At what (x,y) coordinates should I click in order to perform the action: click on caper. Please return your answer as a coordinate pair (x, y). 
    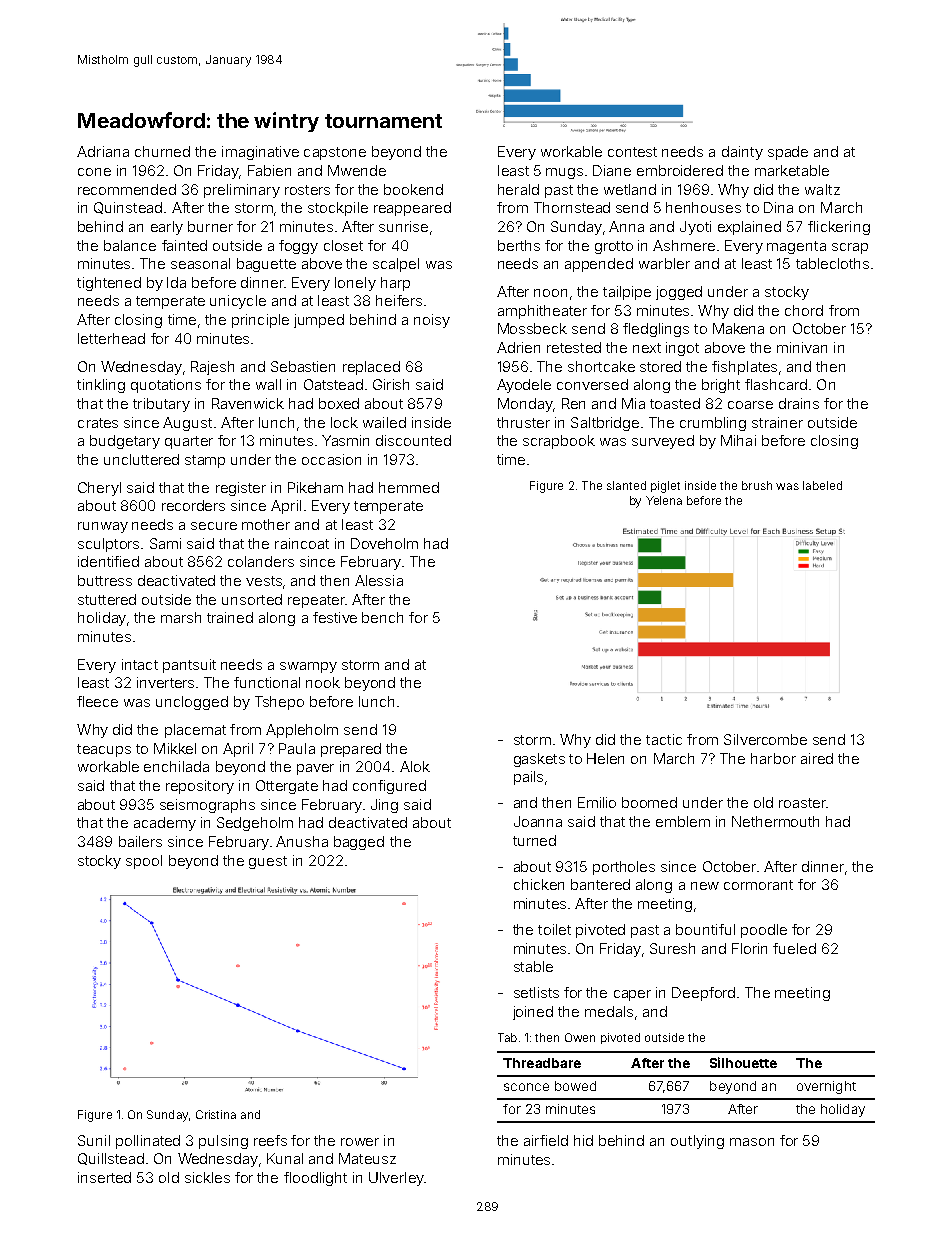
    Looking at the image, I should click on (632, 995).
